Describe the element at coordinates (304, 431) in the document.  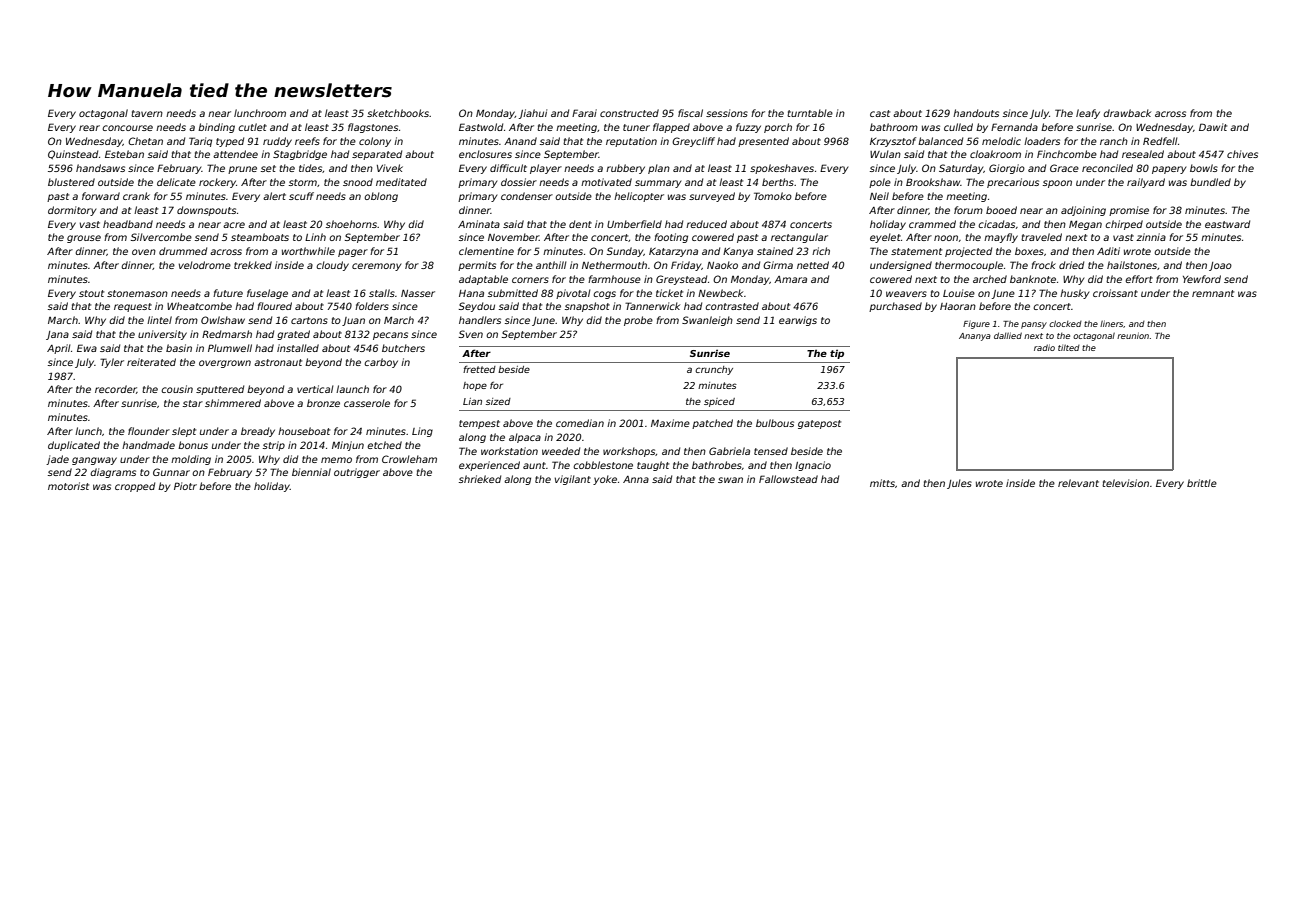
I see `houseboat` at that location.
